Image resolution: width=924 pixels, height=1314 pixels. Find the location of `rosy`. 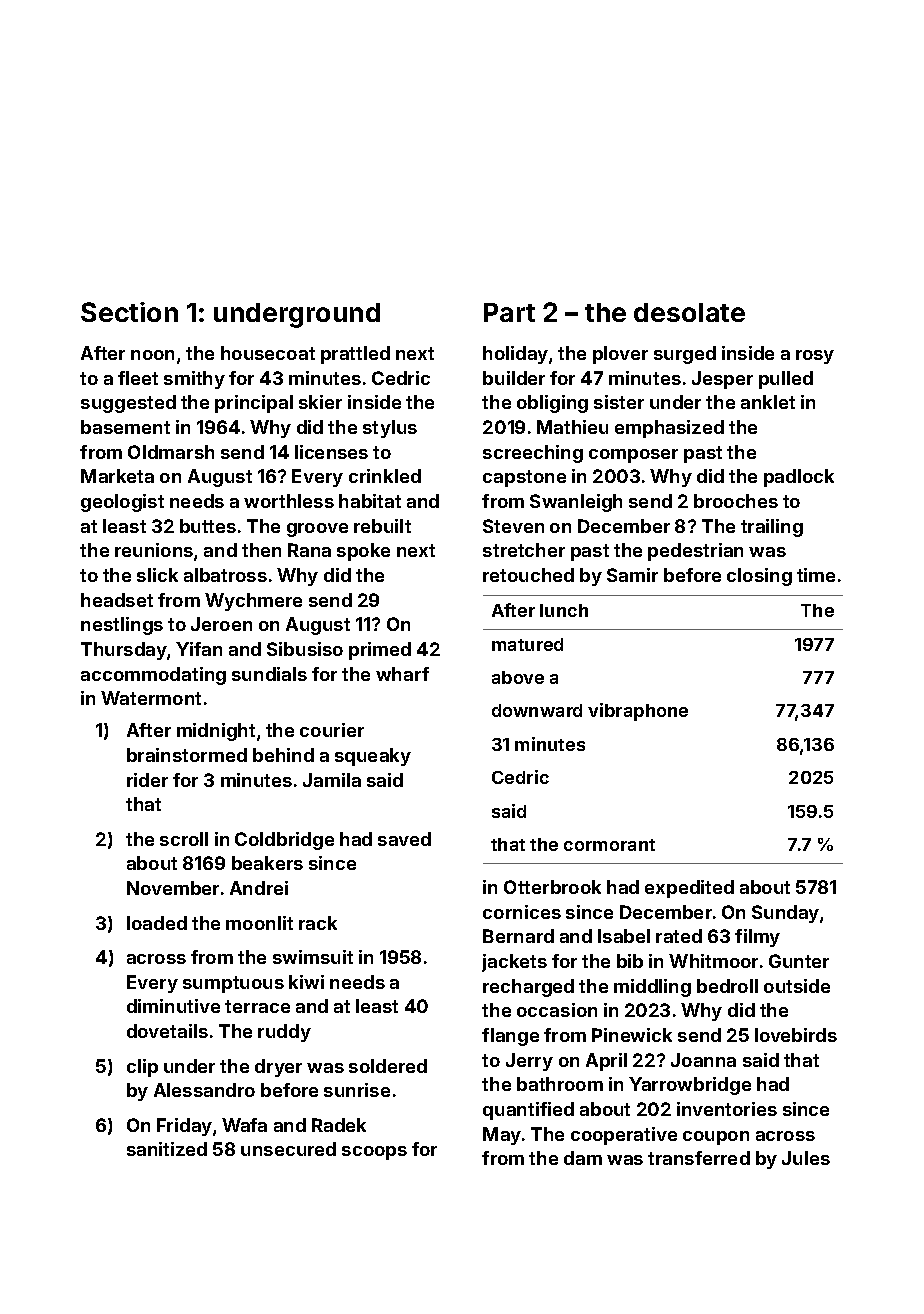

rosy is located at coordinates (815, 357).
